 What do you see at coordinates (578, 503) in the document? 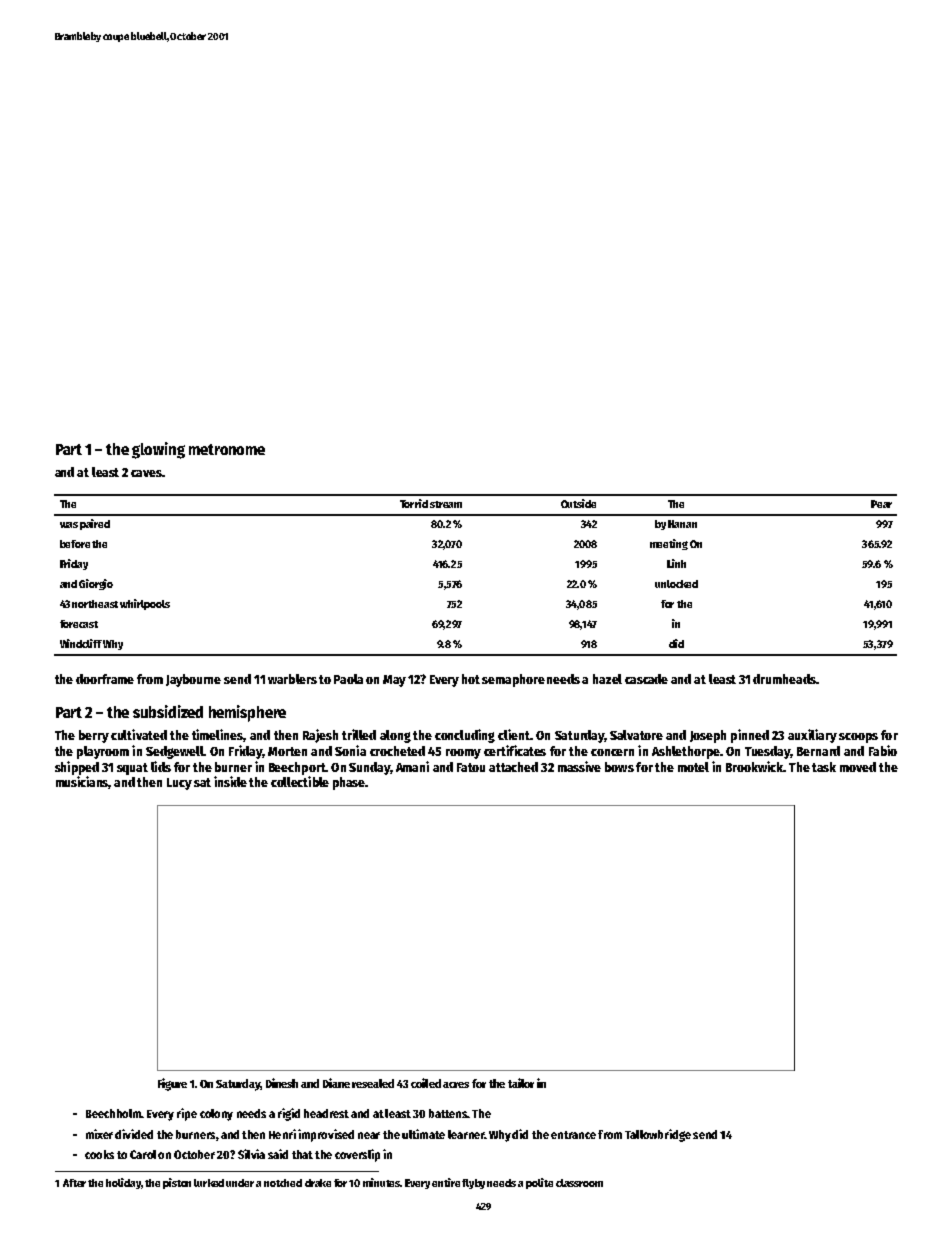
I see `Outside` at bounding box center [578, 503].
